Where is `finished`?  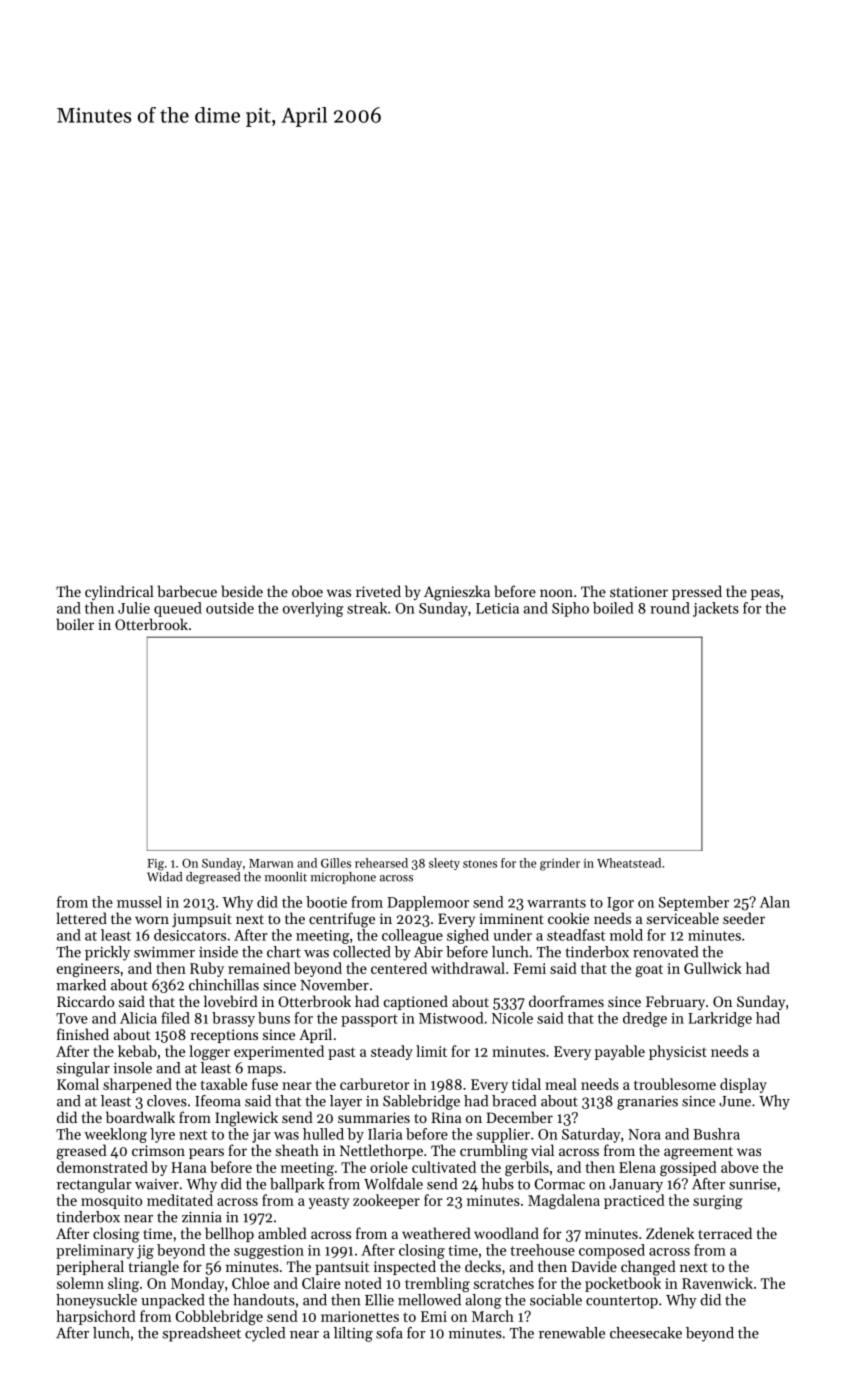 finished is located at coordinates (83, 1034).
